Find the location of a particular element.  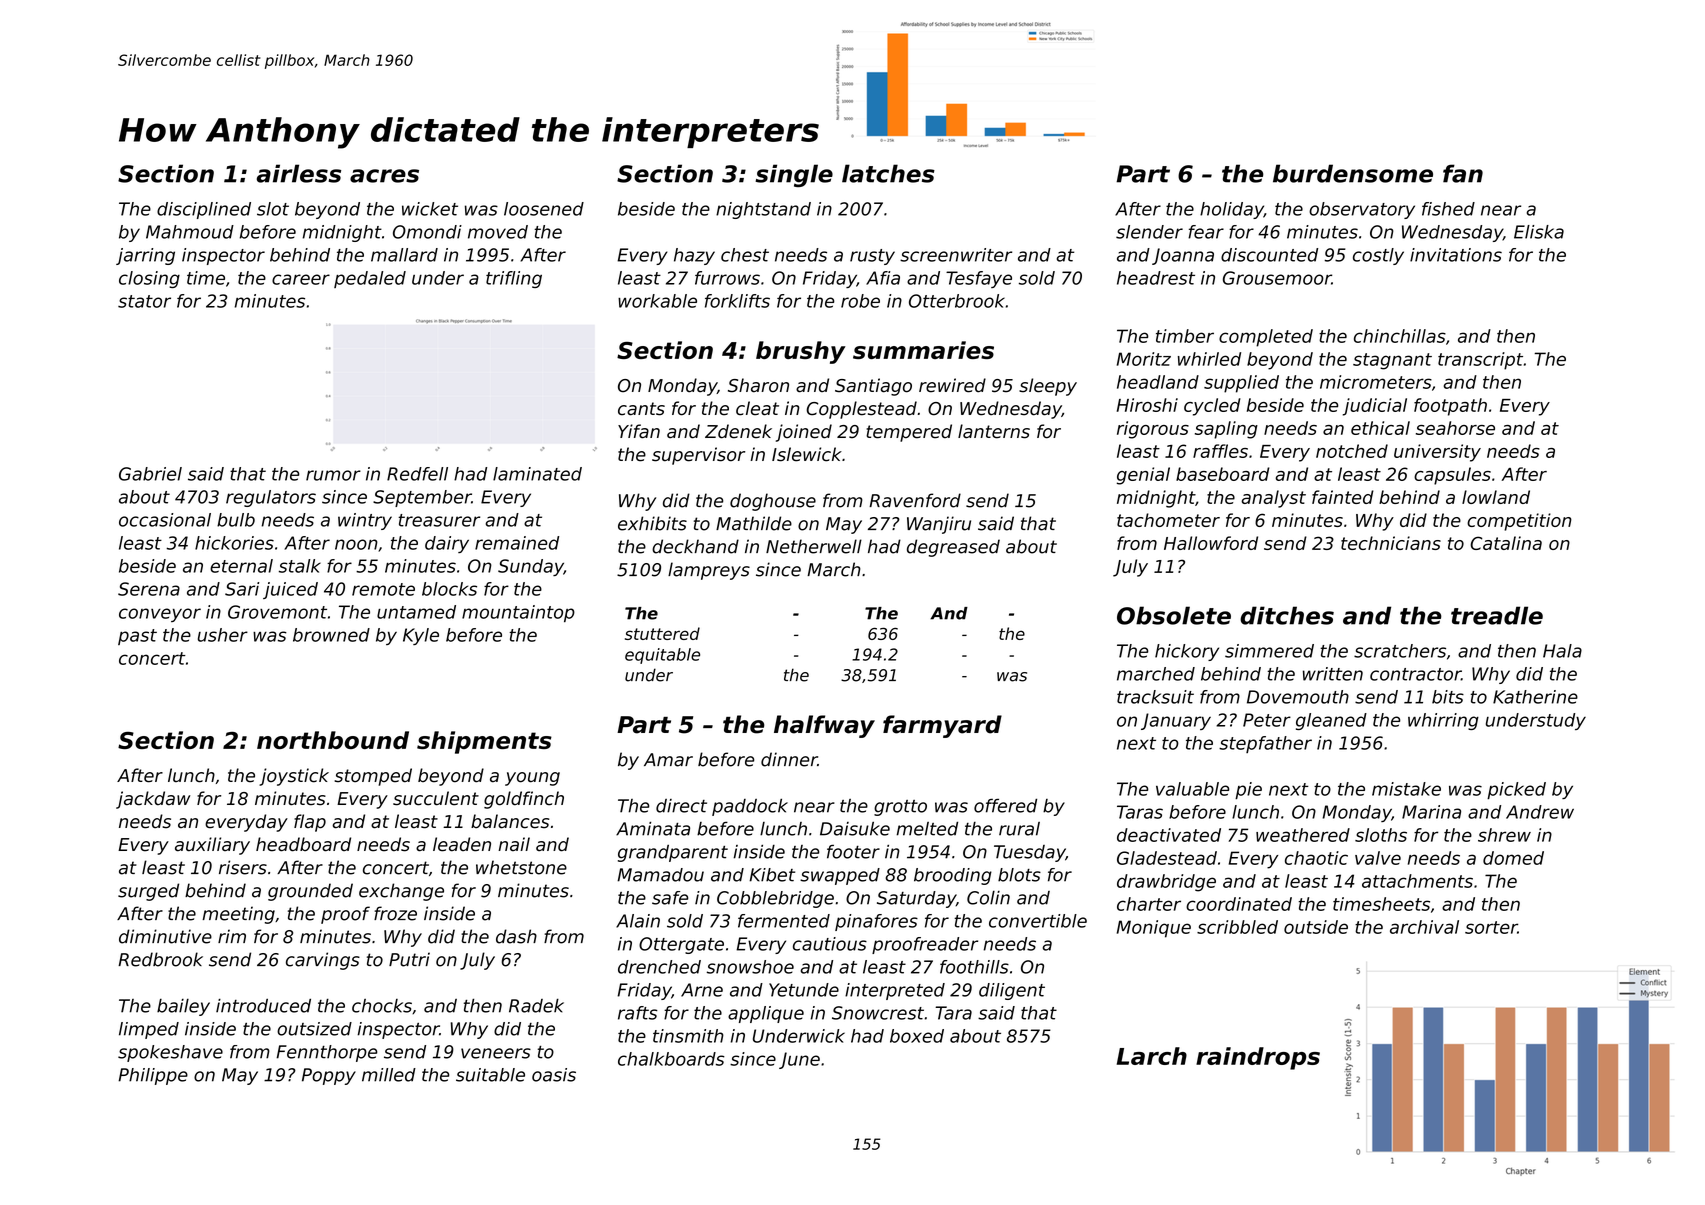

suitable is located at coordinates (490, 1075).
